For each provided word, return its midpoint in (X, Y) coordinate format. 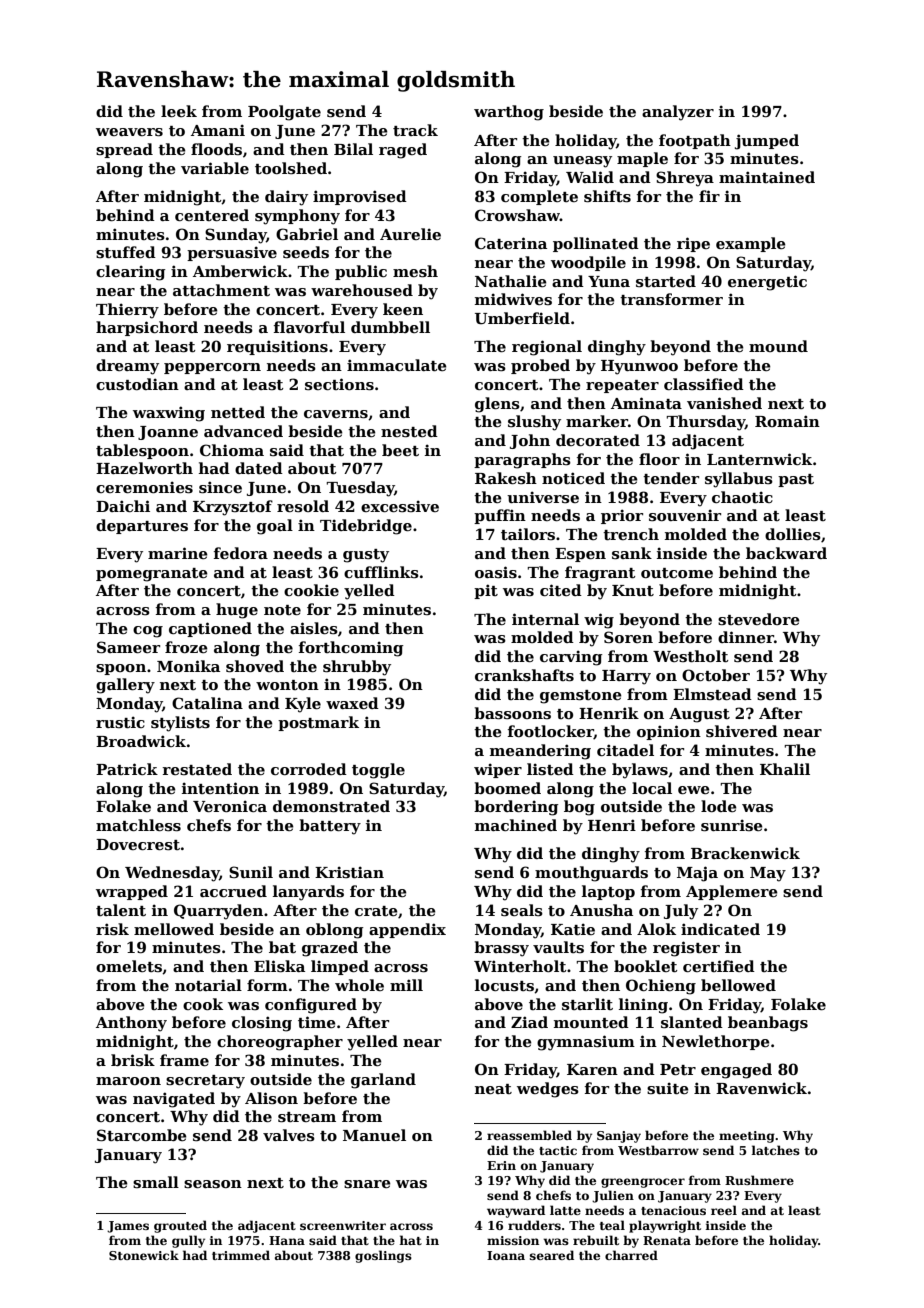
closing (262, 1024)
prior (622, 516)
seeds (306, 252)
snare (367, 1184)
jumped (767, 142)
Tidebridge (366, 527)
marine (178, 553)
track (415, 130)
